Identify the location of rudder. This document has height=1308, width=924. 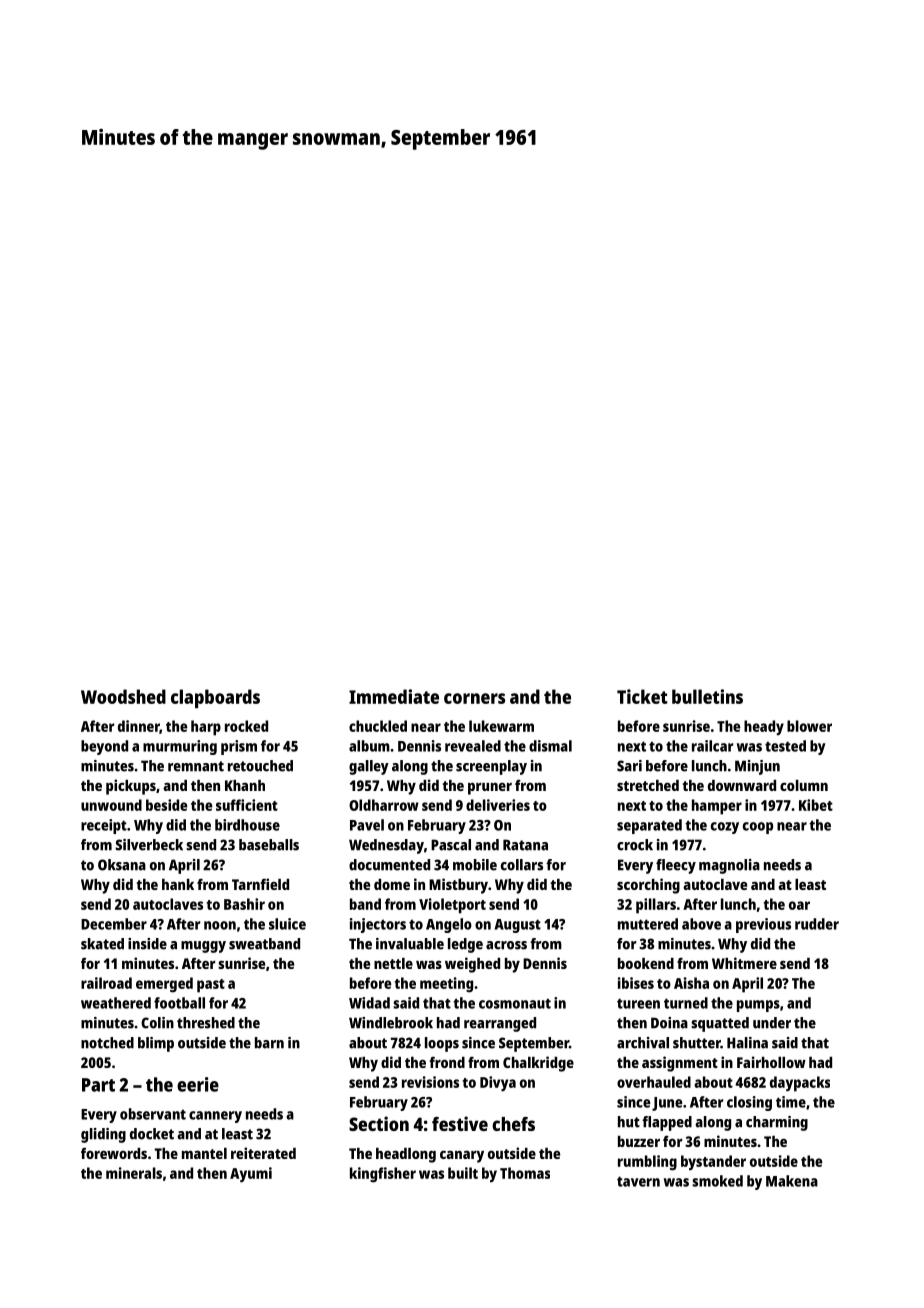
(817, 924).
